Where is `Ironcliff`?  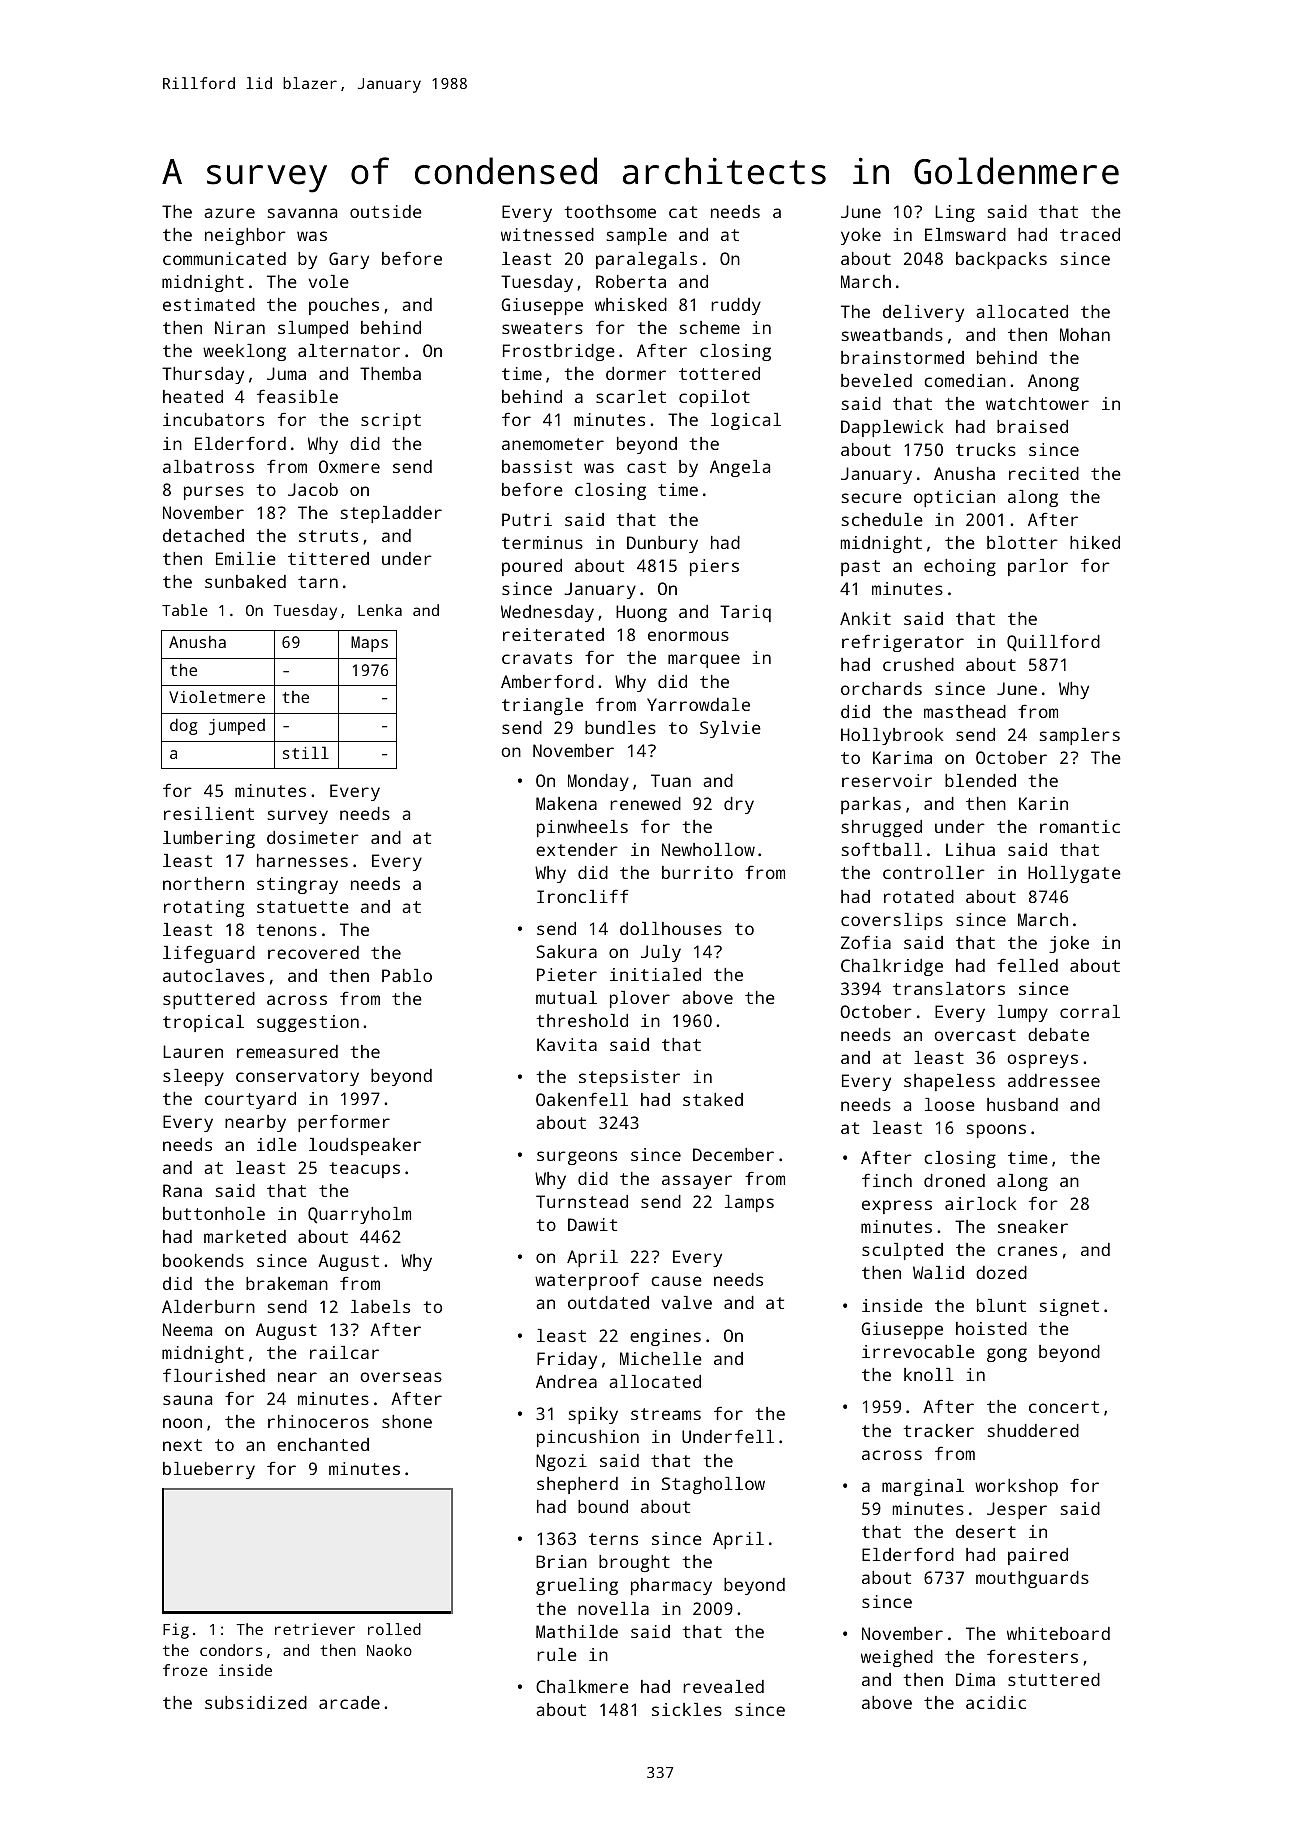
Ironcliff is located at coordinates (583, 896).
